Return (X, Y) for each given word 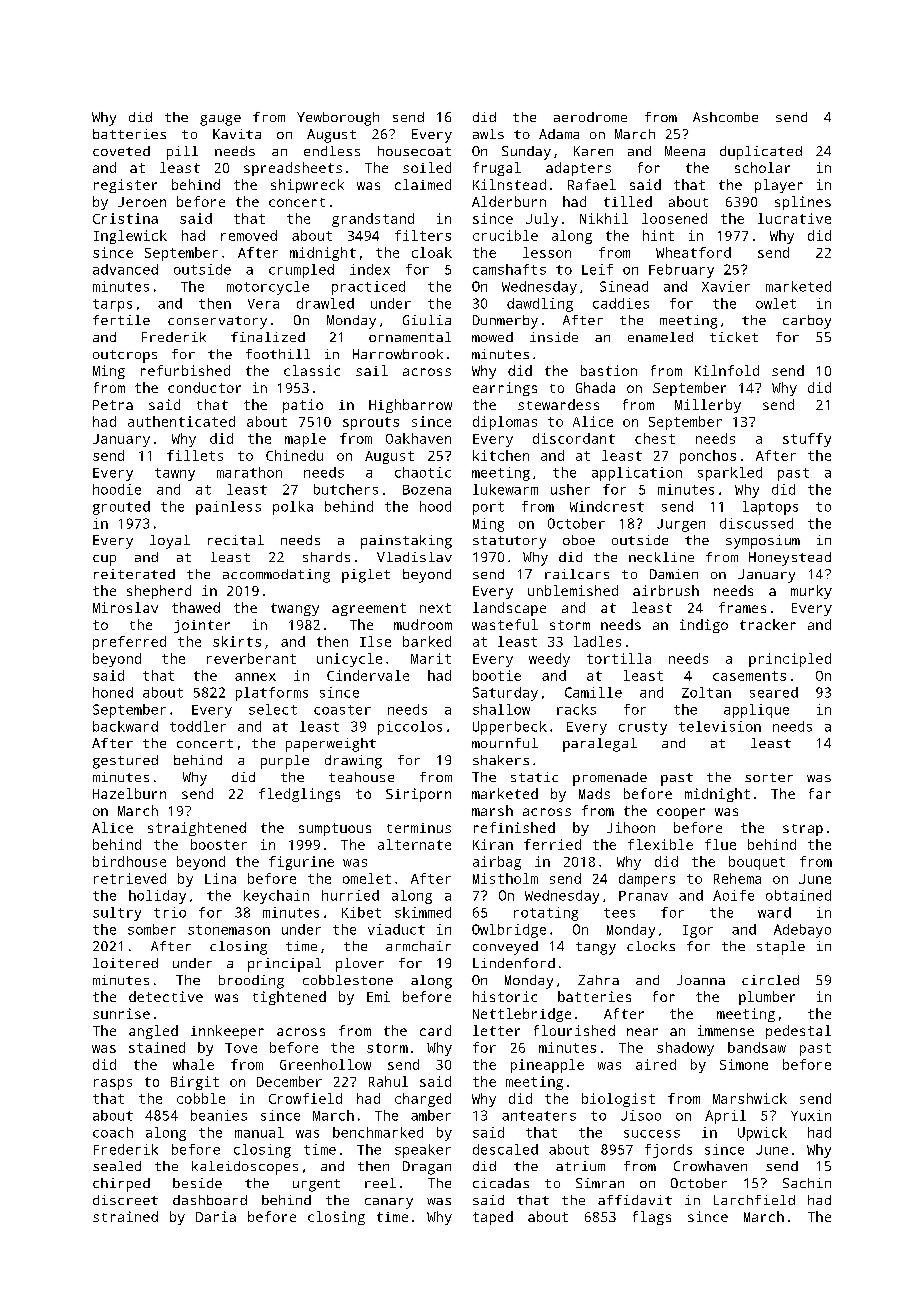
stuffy (807, 440)
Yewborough (338, 119)
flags (652, 1218)
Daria (216, 1216)
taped (493, 1218)
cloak (432, 252)
